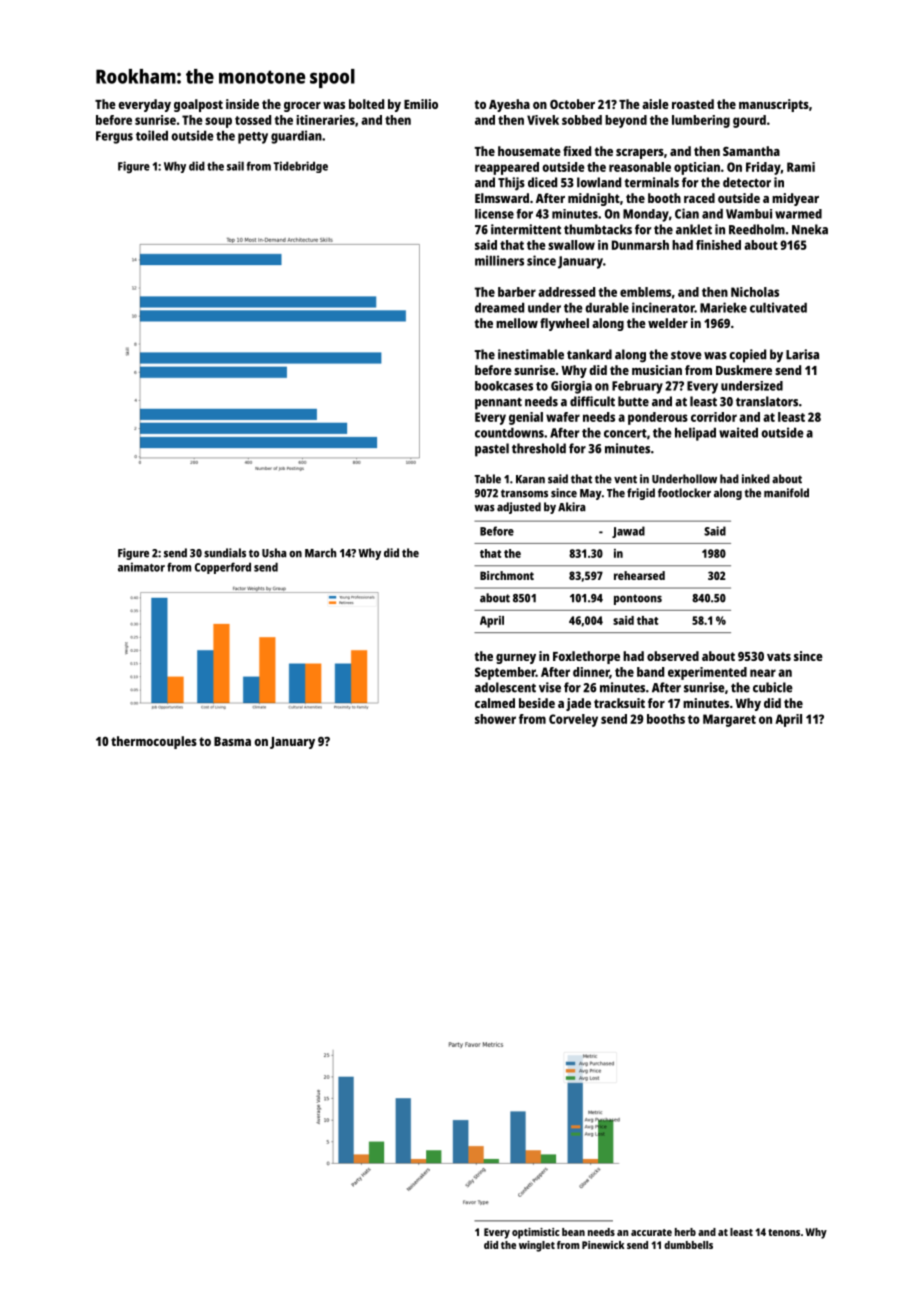 The width and height of the screenshot is (924, 1308). What do you see at coordinates (300, 167) in the screenshot?
I see `Tidebridge` at bounding box center [300, 167].
